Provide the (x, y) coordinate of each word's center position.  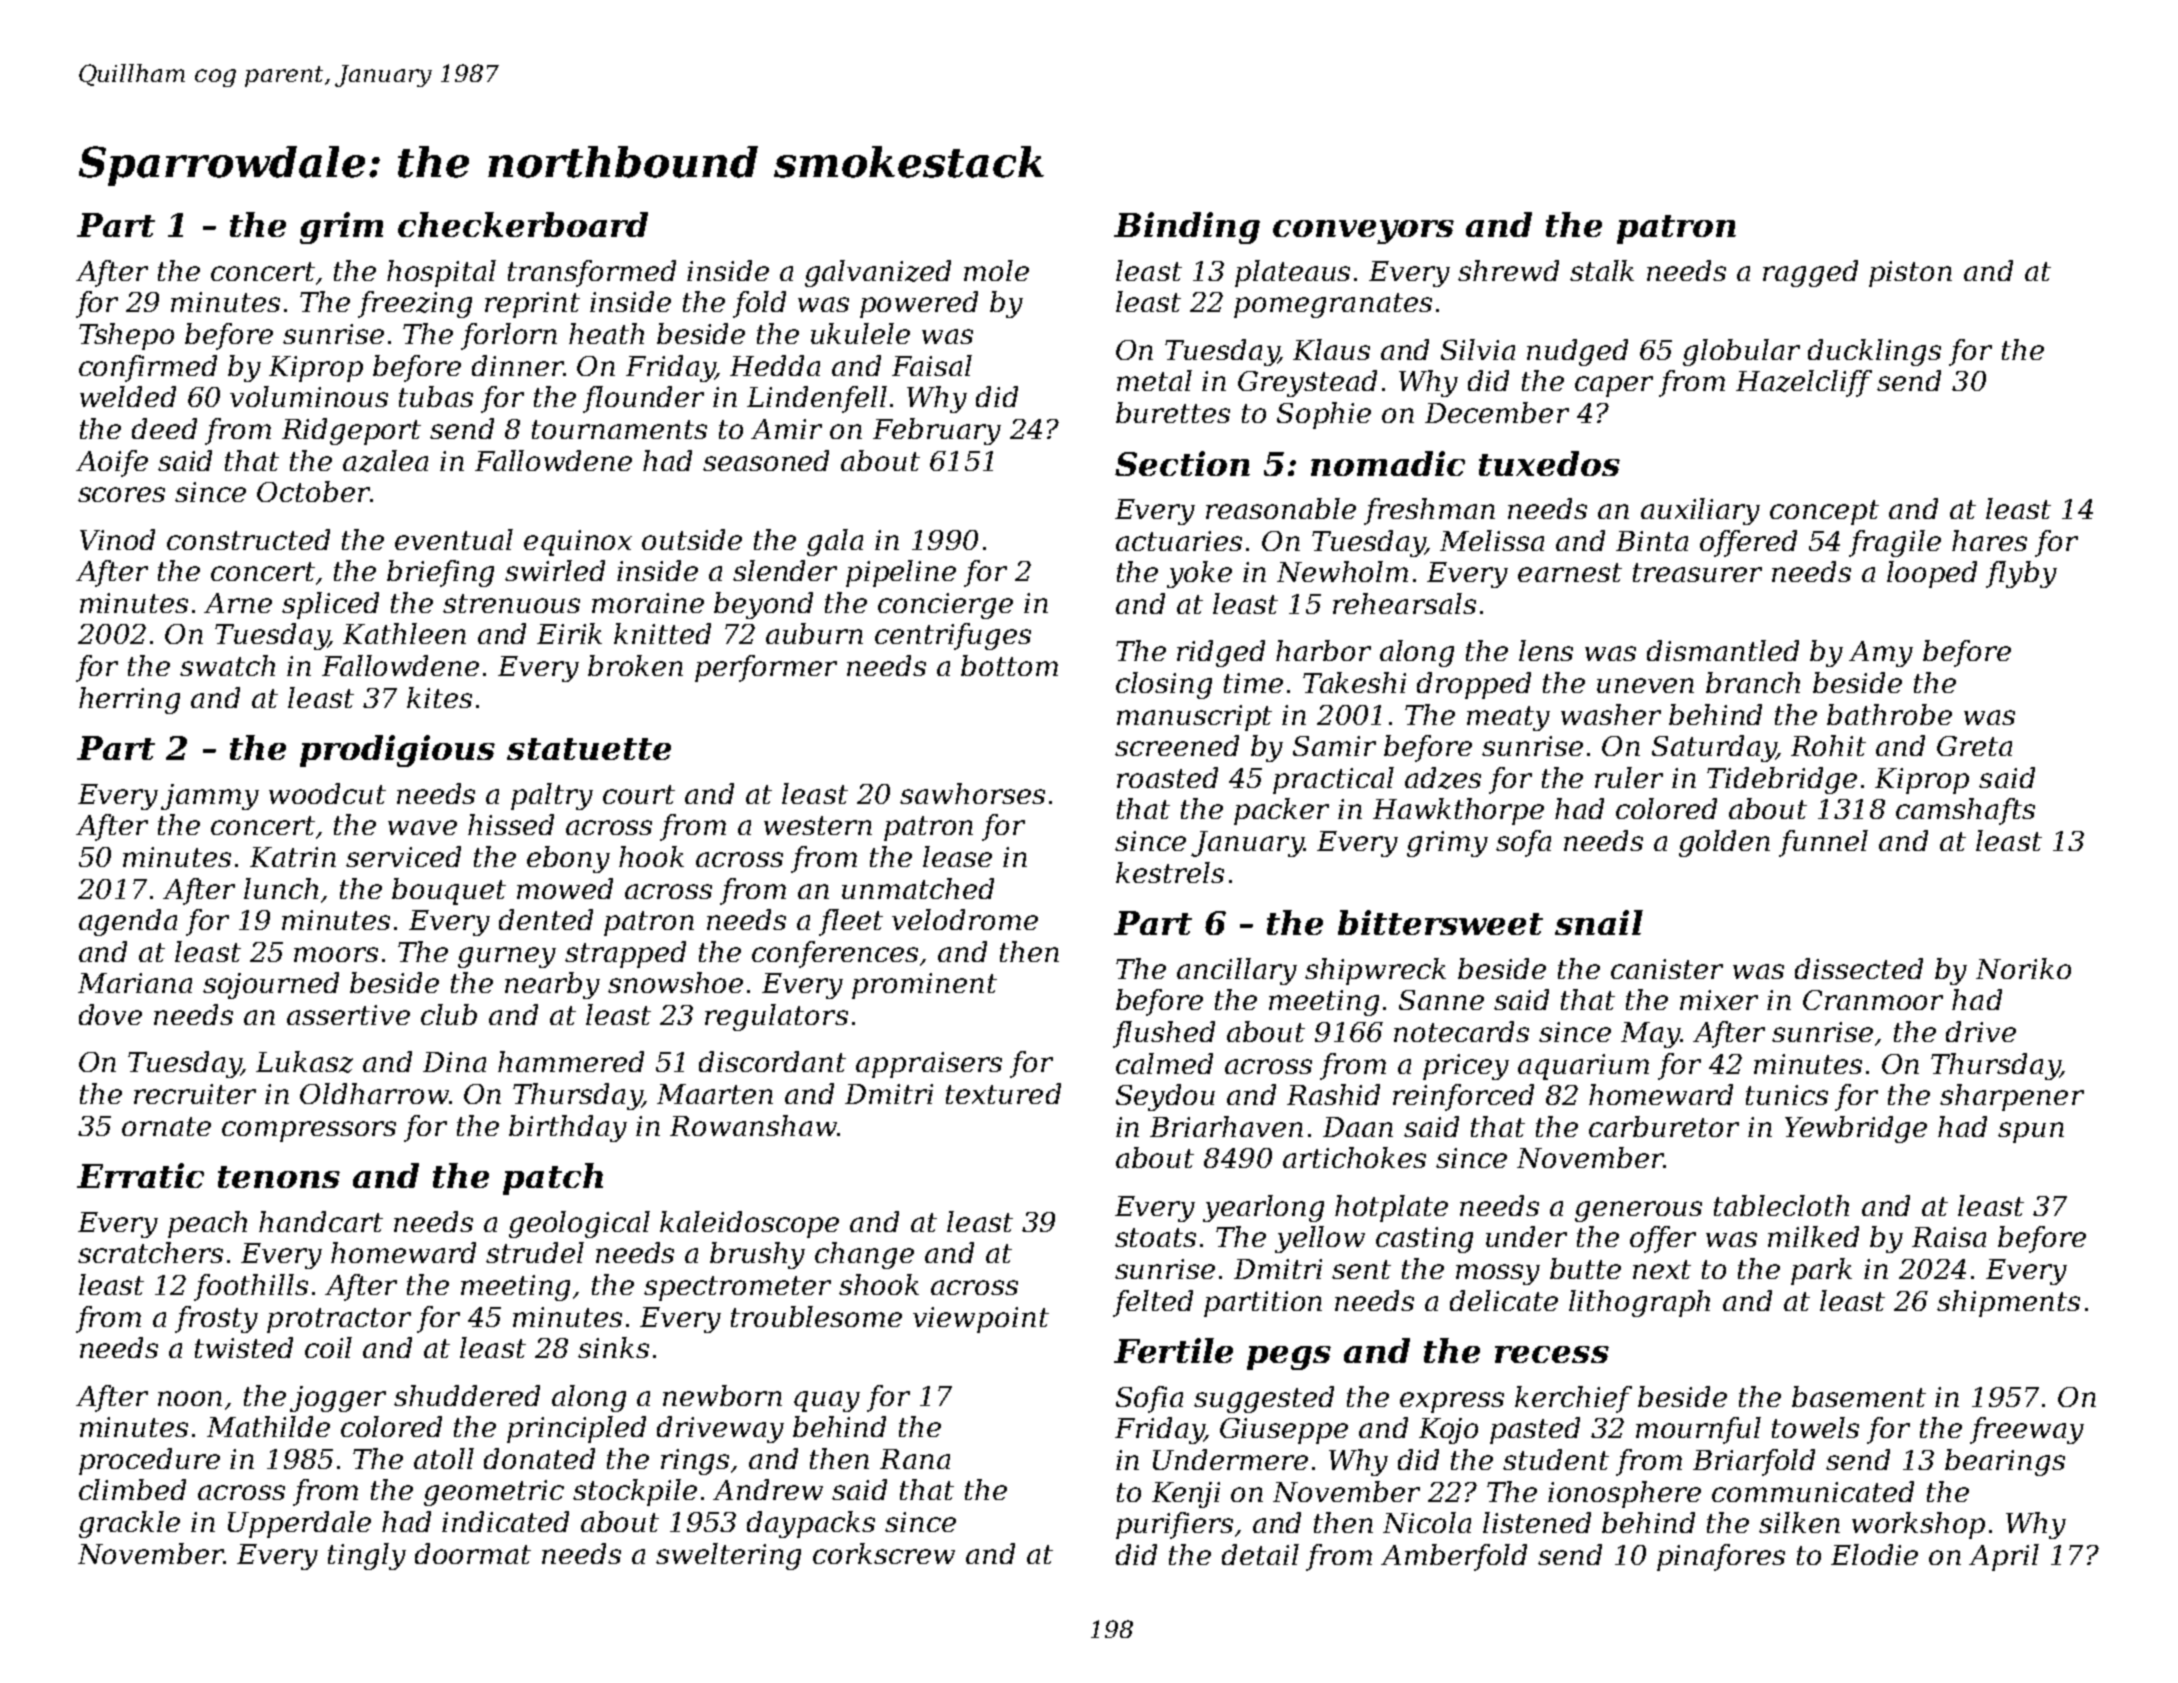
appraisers (929, 1065)
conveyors (1363, 232)
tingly (367, 1556)
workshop (1918, 1525)
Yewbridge (1856, 1129)
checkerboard (523, 224)
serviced (403, 856)
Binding (1187, 228)
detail (1260, 1554)
